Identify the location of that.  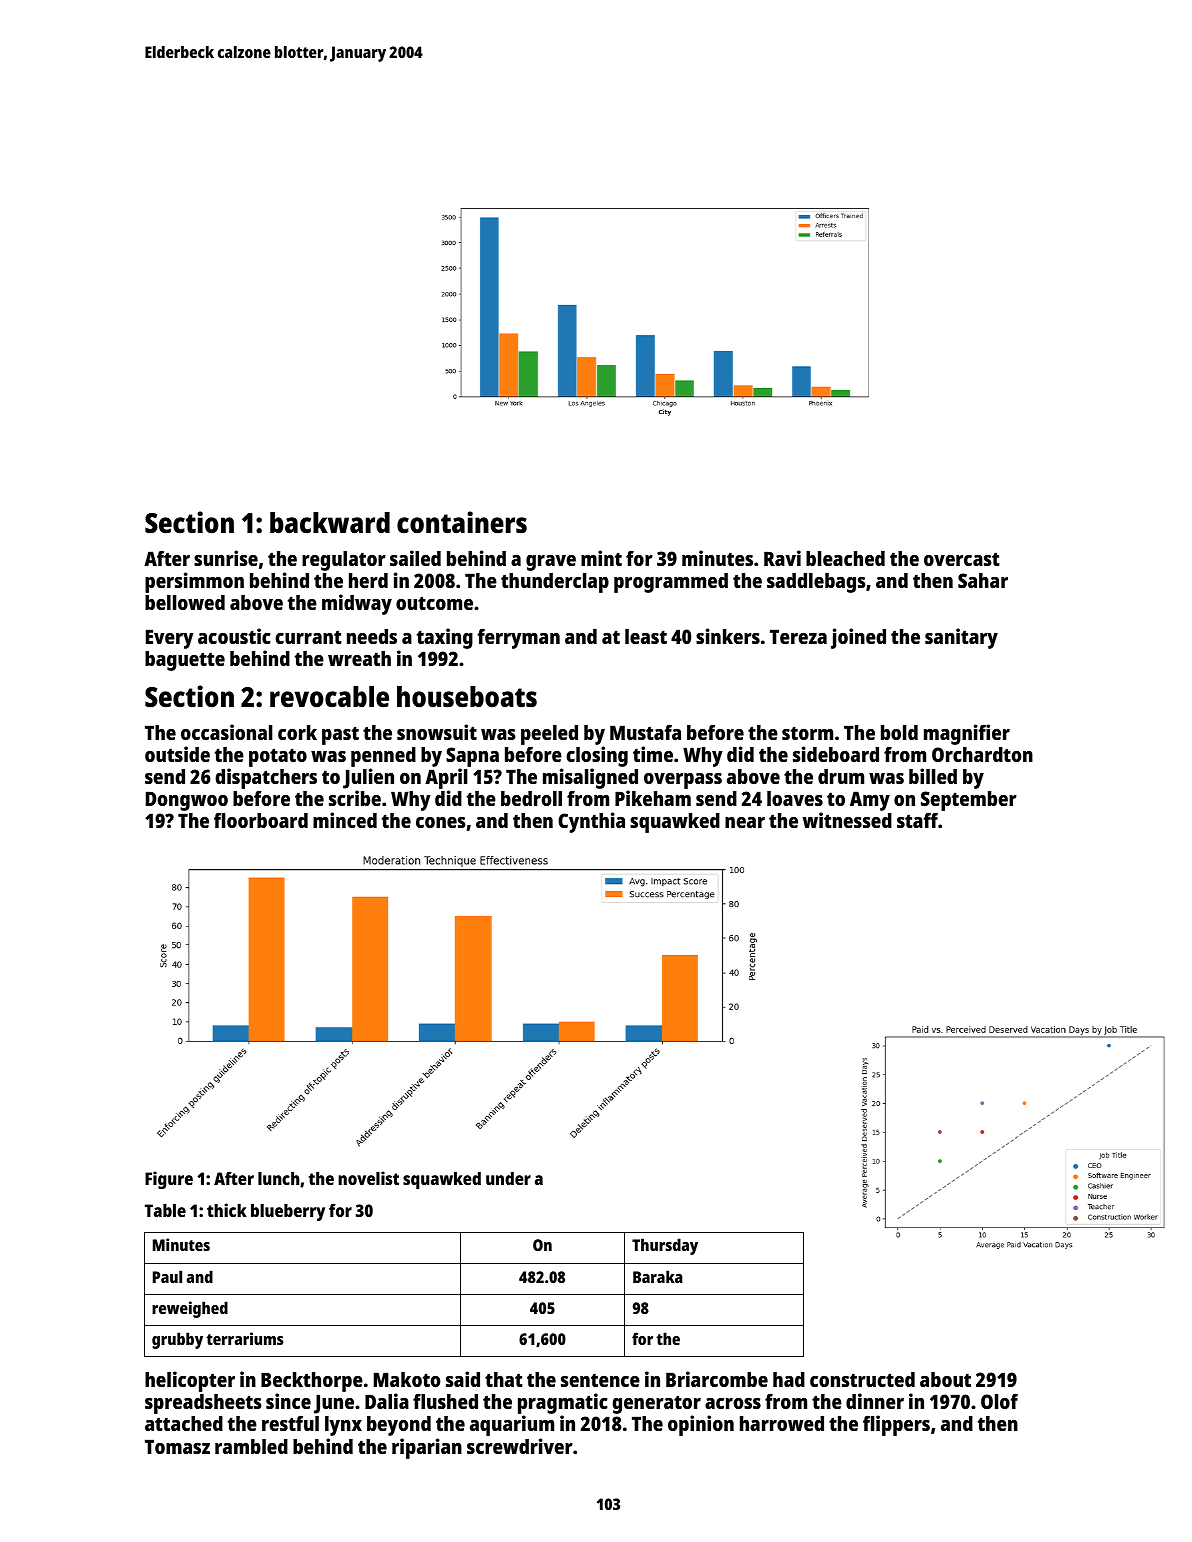
(504, 1379).
